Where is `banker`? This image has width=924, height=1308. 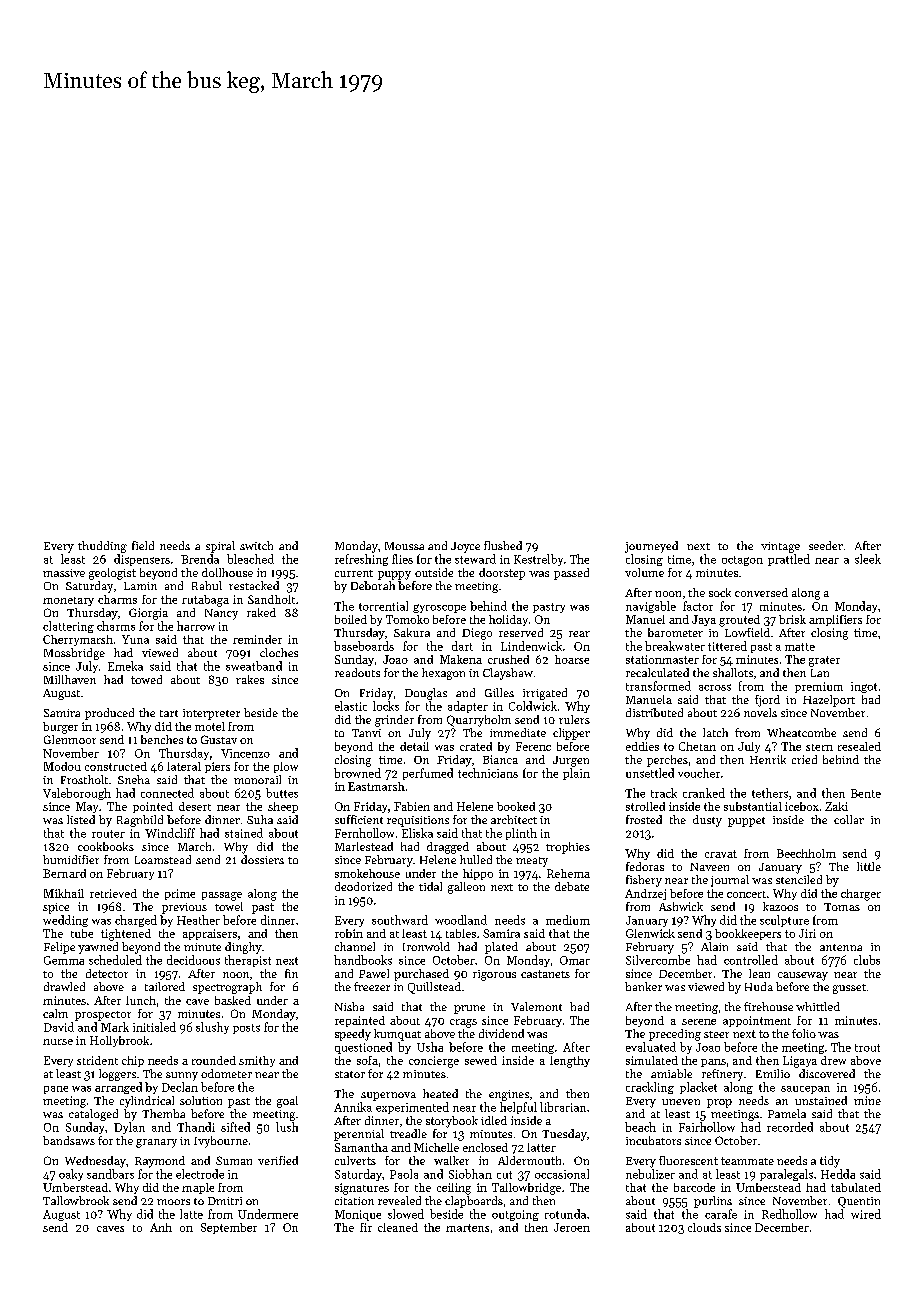
banker is located at coordinates (643, 986).
